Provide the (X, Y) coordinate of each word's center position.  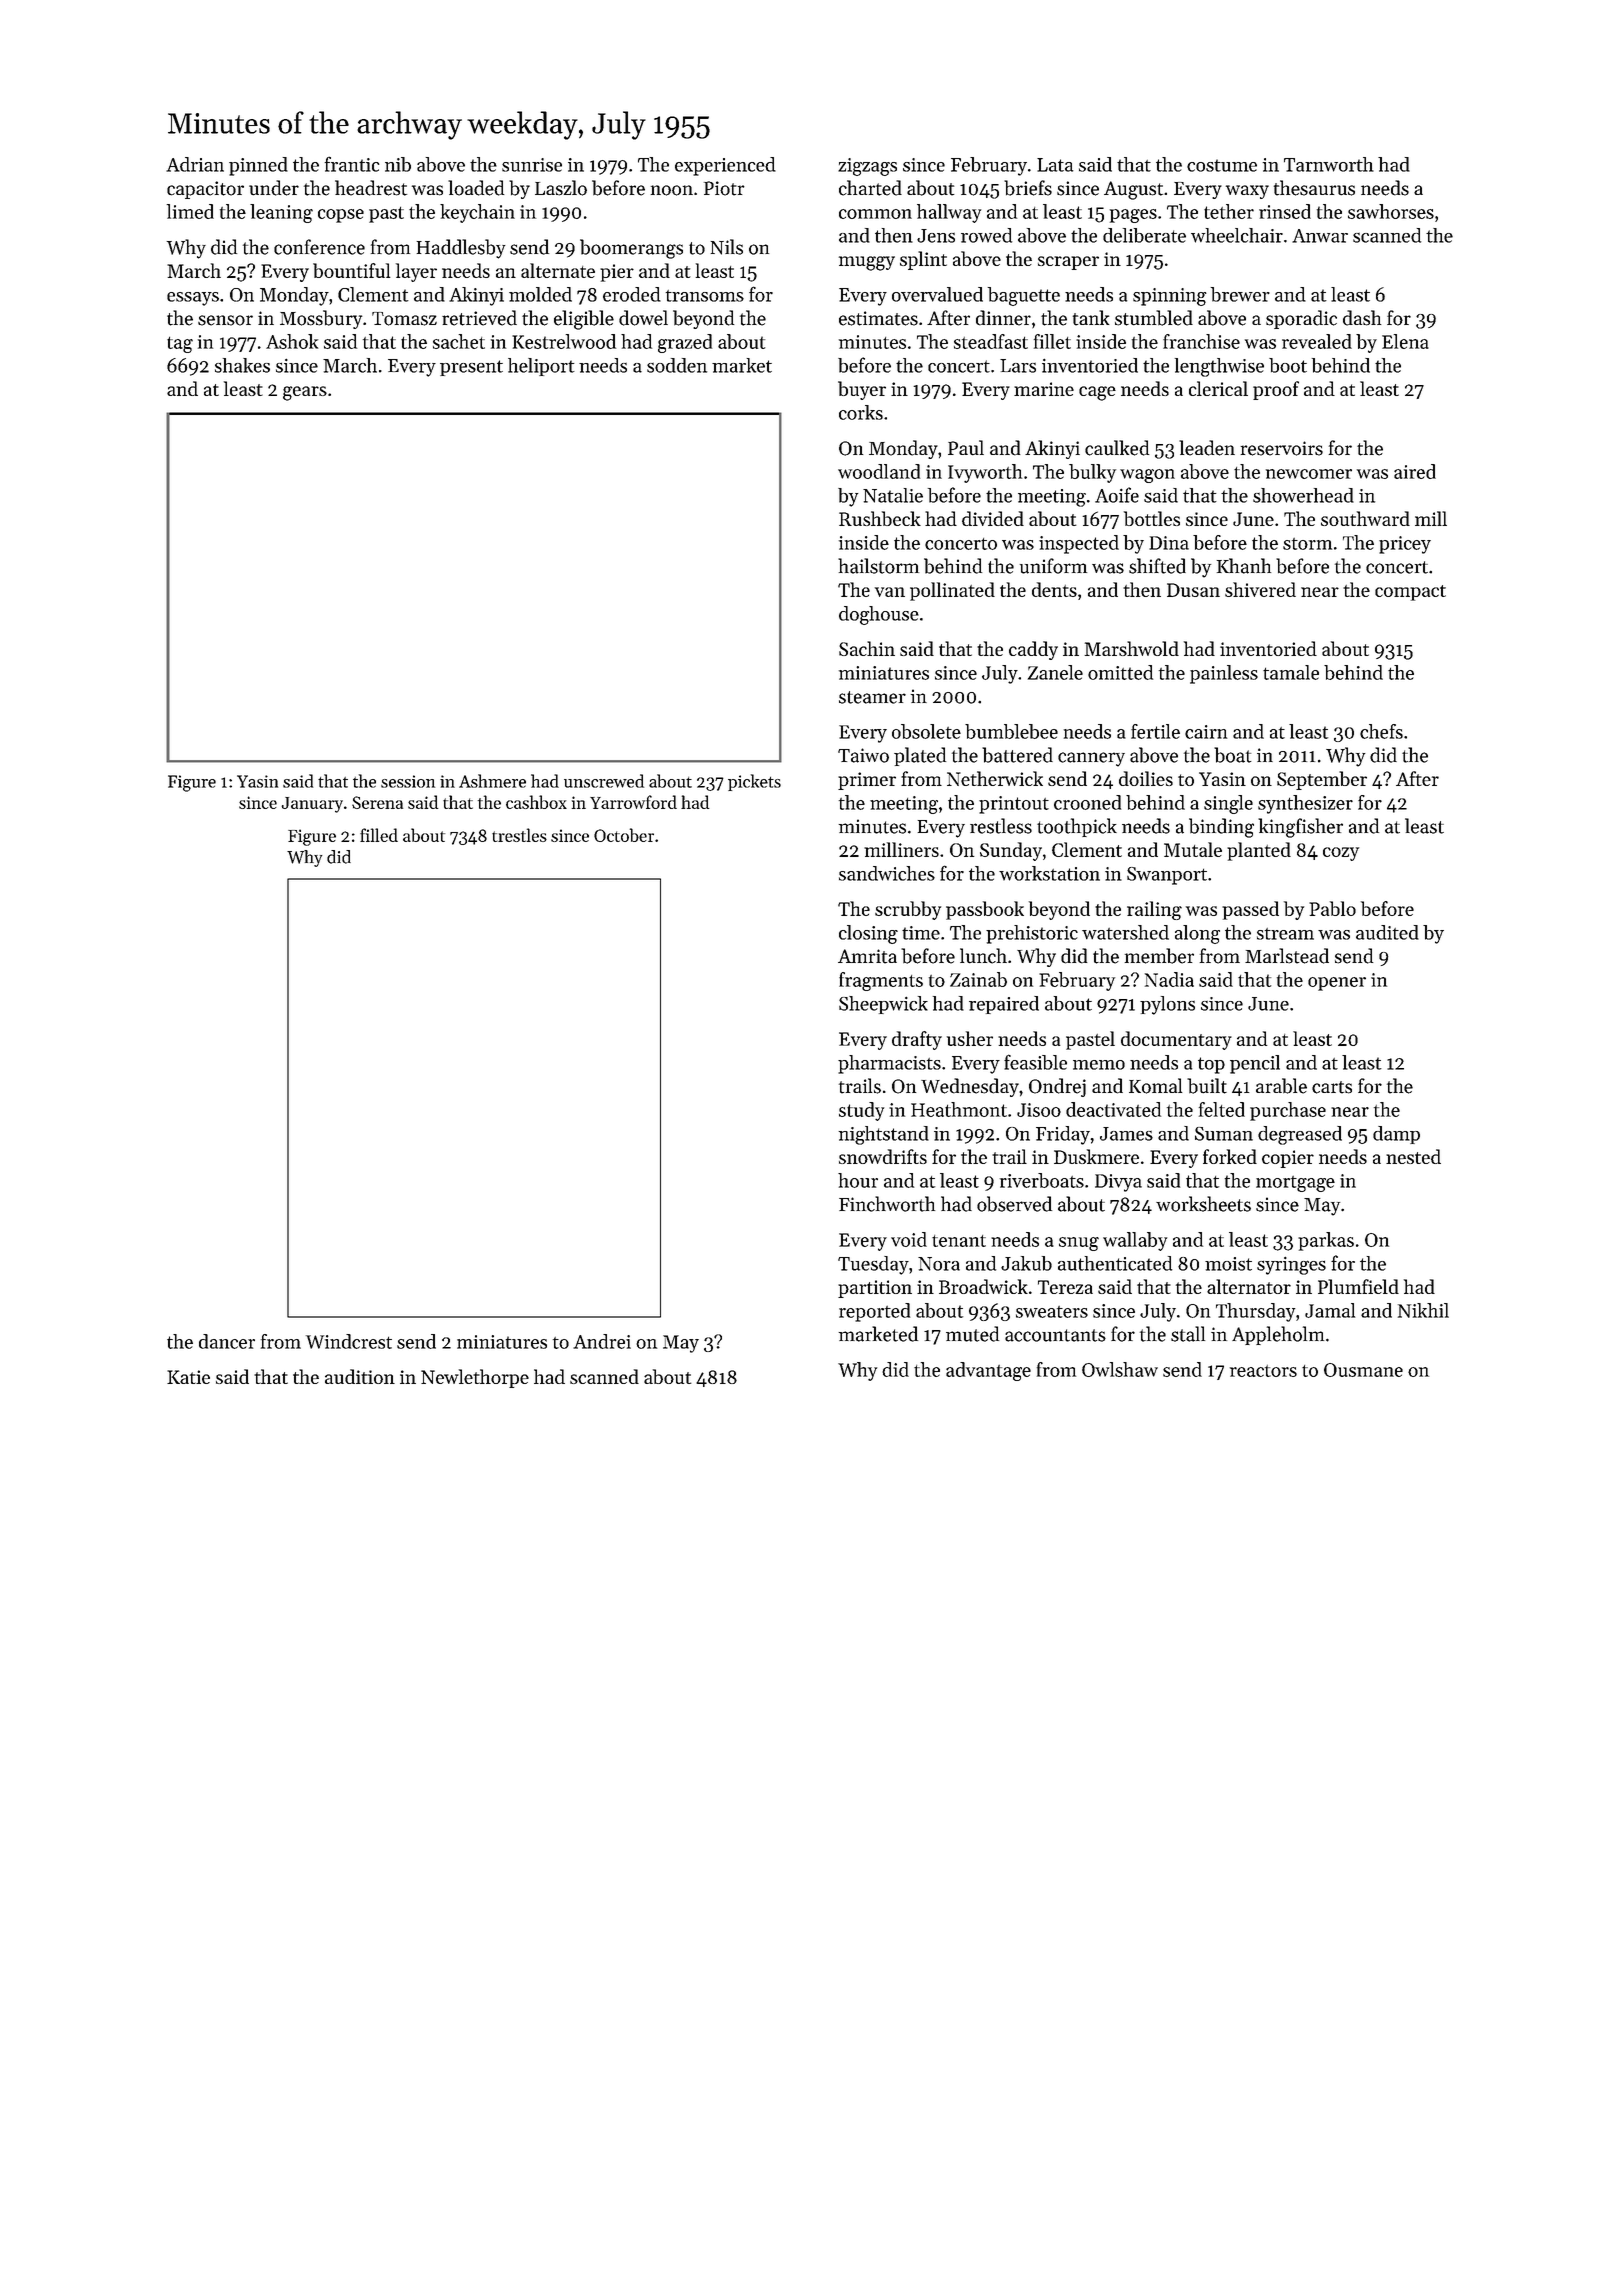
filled (379, 835)
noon (672, 190)
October (624, 835)
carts (1332, 1087)
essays (193, 299)
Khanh (1243, 566)
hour (858, 1180)
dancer (227, 1341)
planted (1259, 851)
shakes (242, 365)
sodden (677, 365)
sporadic (1301, 319)
